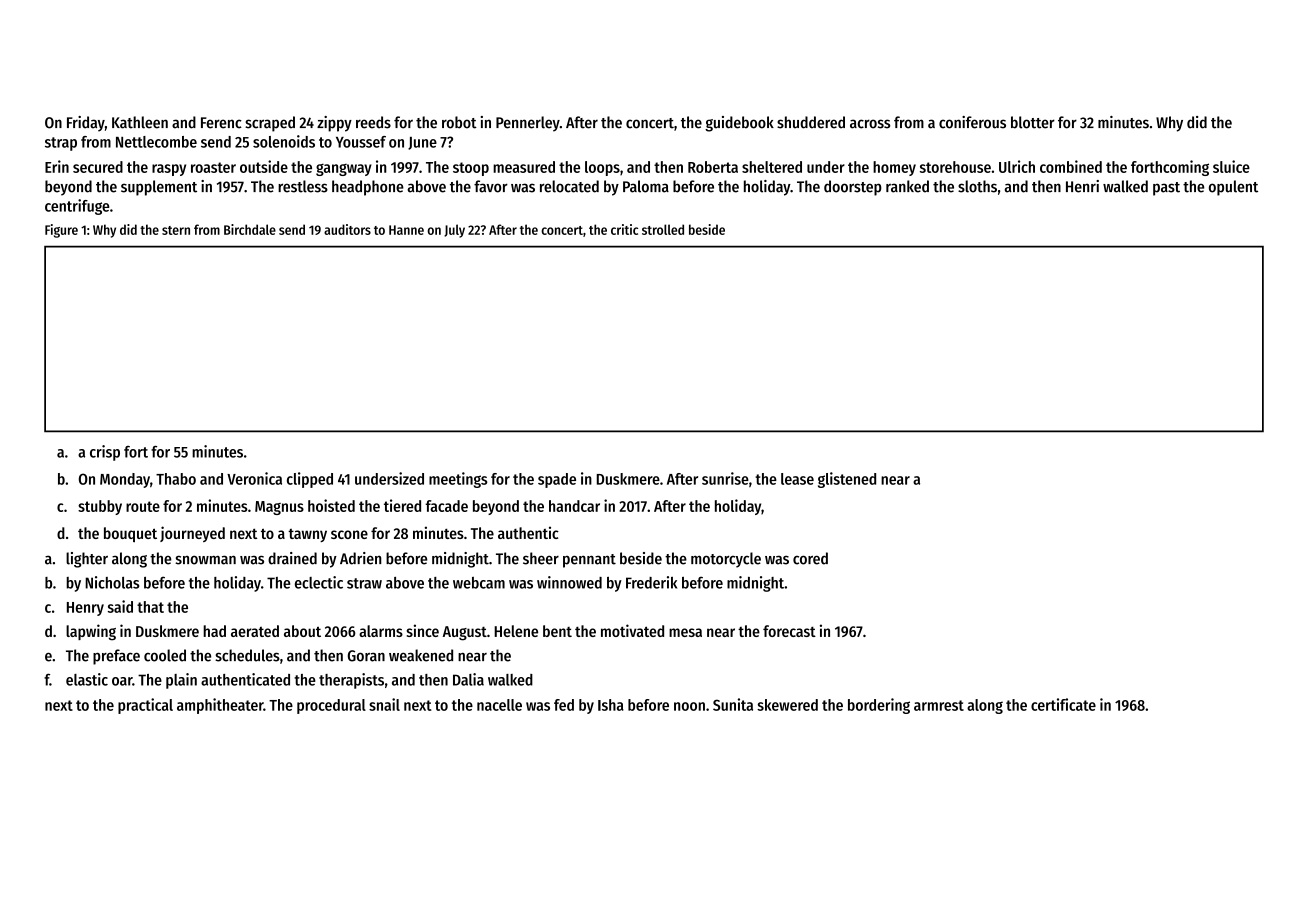 Image resolution: width=1308 pixels, height=924 pixels. What do you see at coordinates (145, 706) in the screenshot?
I see `practical` at bounding box center [145, 706].
